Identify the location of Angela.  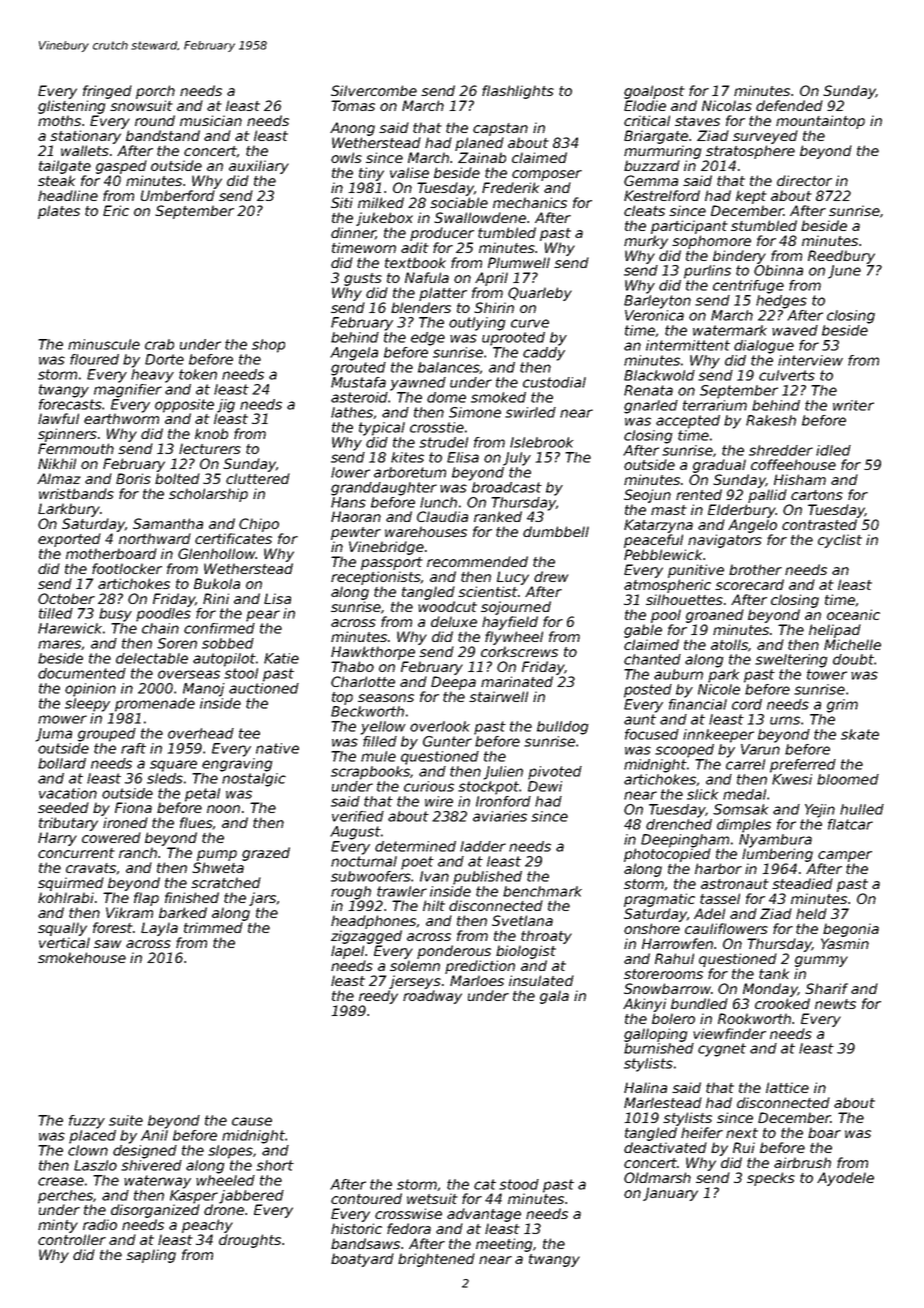
(354, 354).
